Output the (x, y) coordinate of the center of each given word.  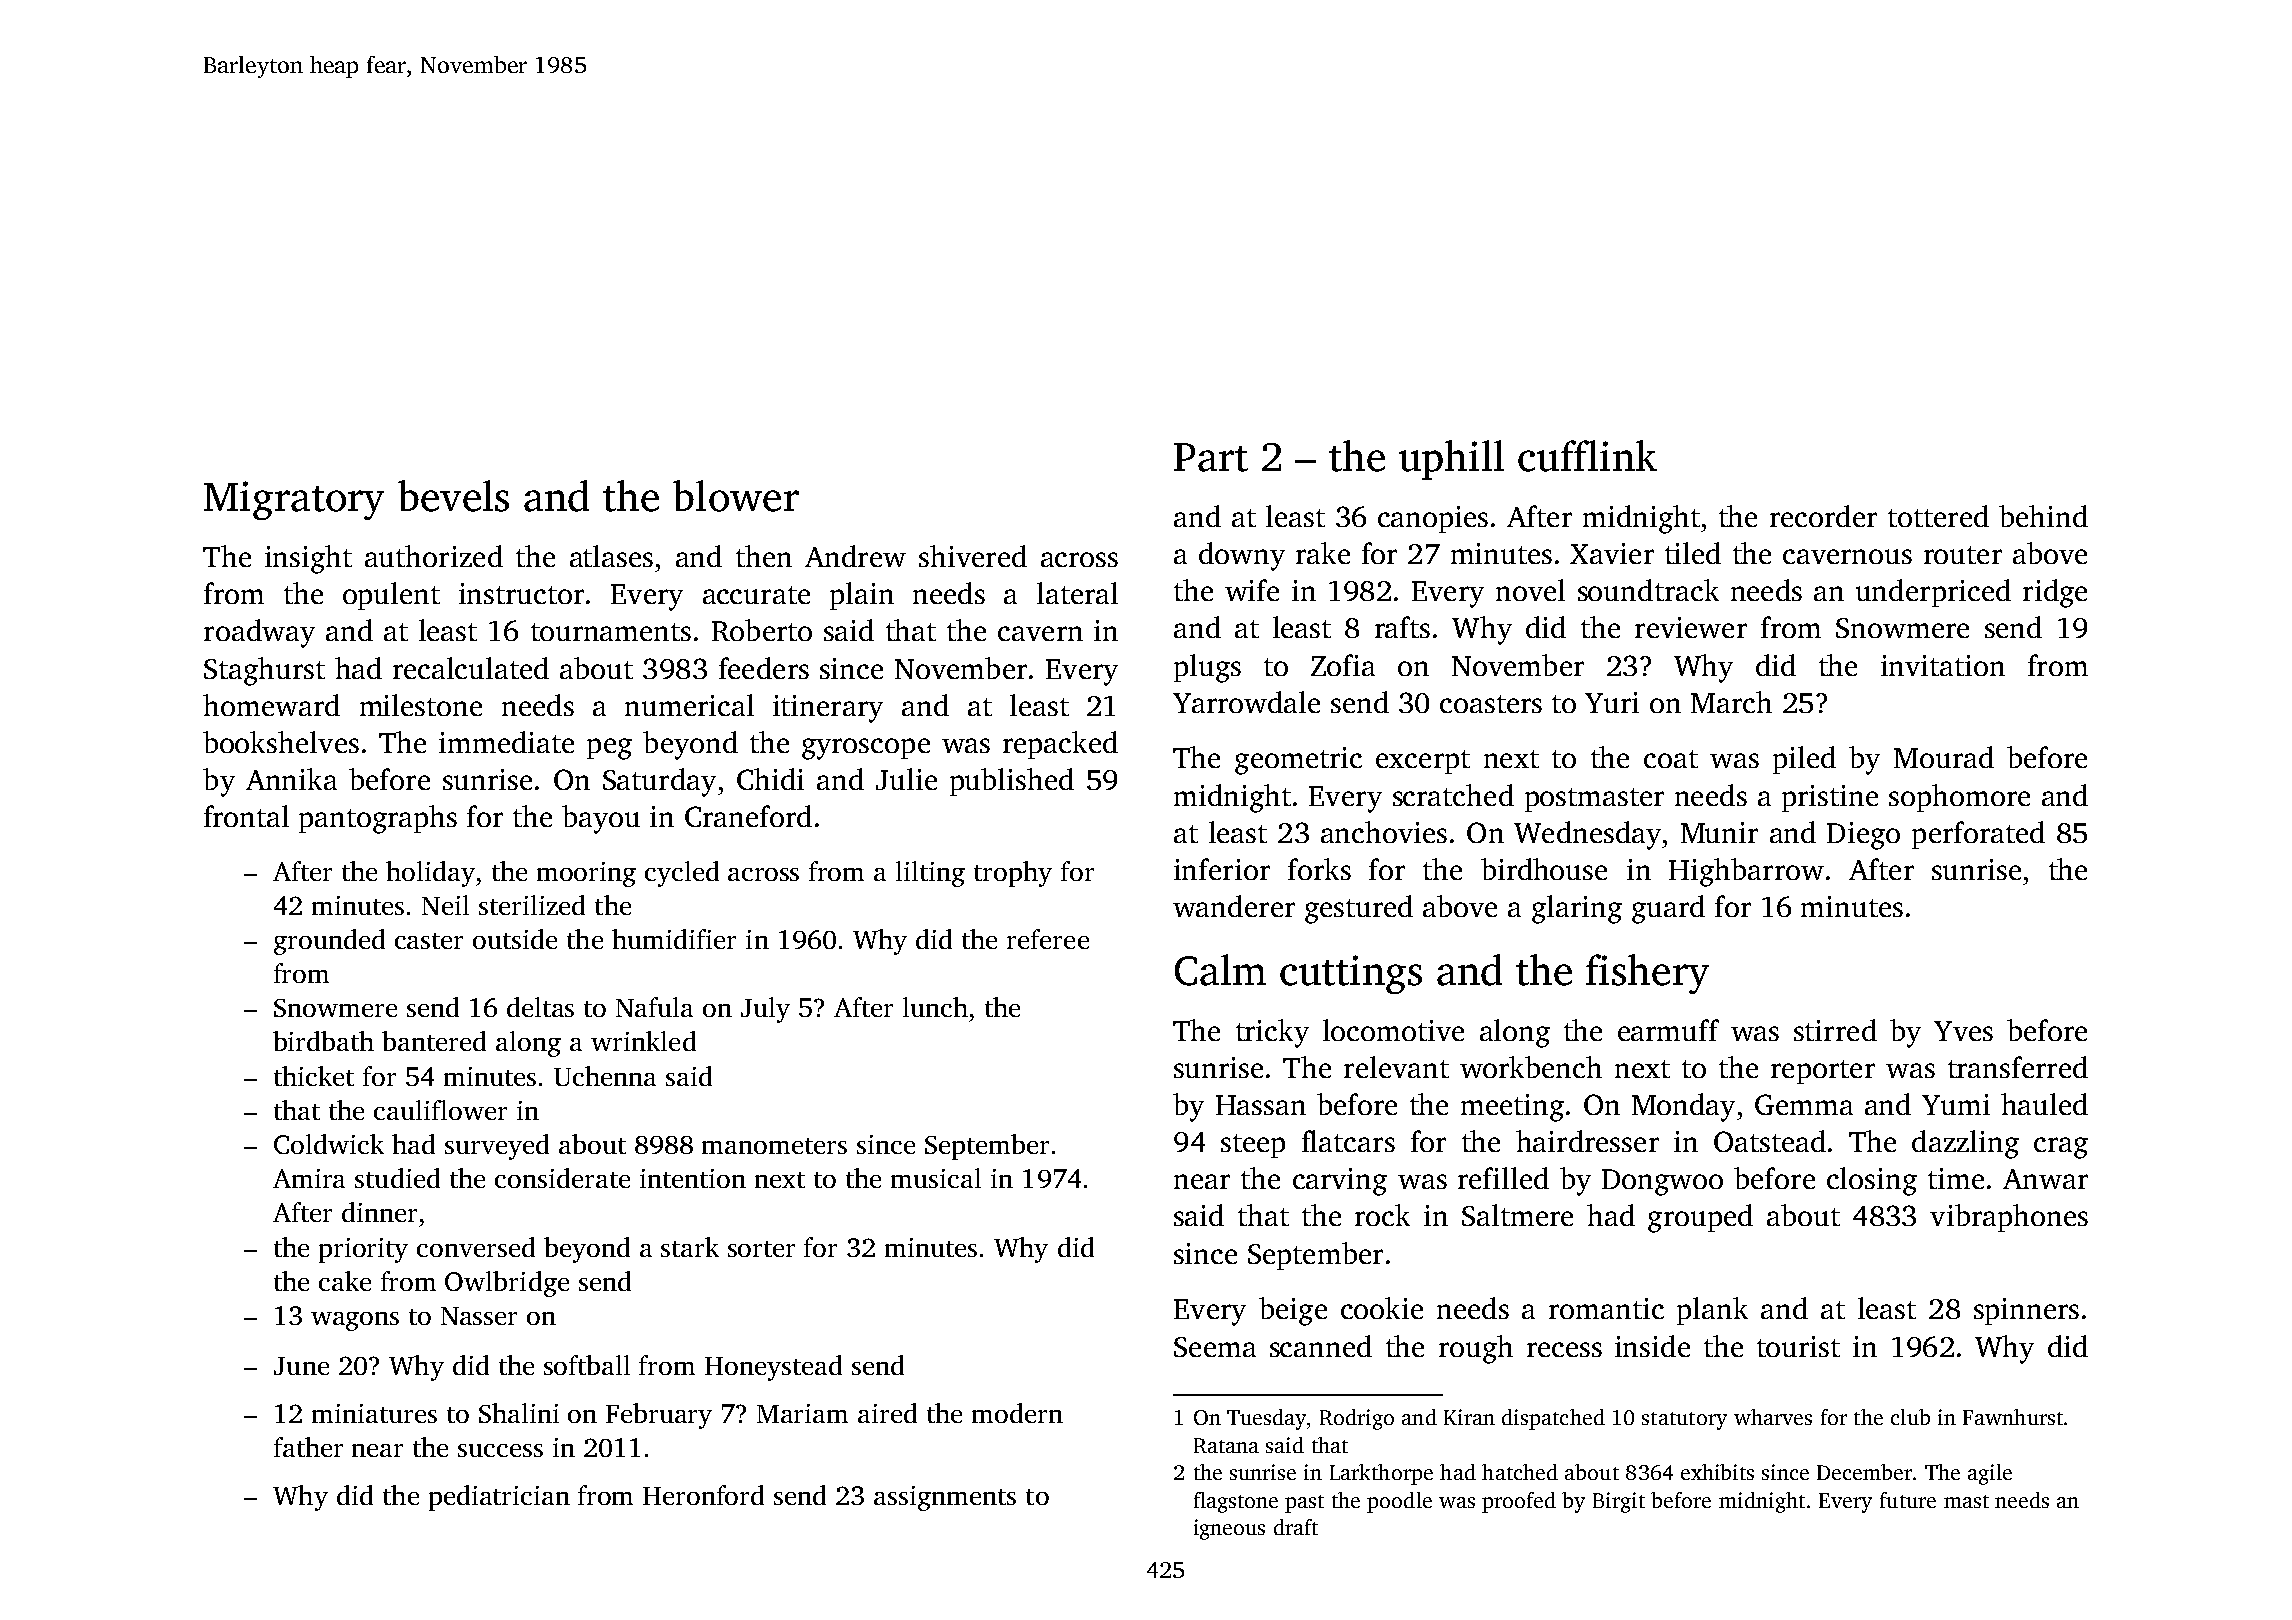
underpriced (1933, 593)
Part (1211, 457)
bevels (453, 496)
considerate (562, 1178)
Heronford (703, 1495)
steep (1253, 1146)
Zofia (1343, 665)
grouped (1700, 1218)
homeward (271, 705)
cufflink (1587, 456)
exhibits (1717, 1472)
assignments (945, 1498)
